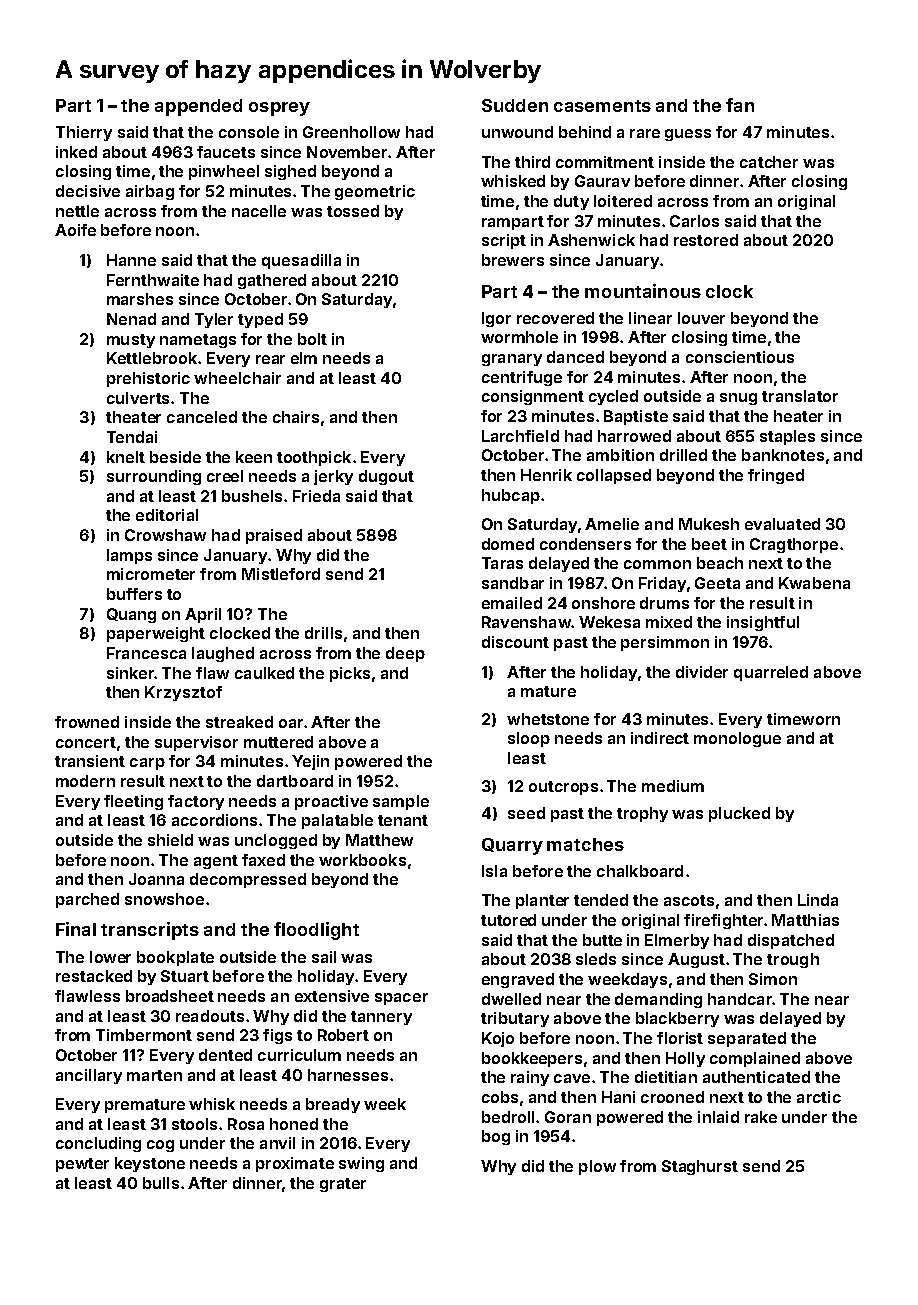  I want to click on dwelled, so click(511, 999).
